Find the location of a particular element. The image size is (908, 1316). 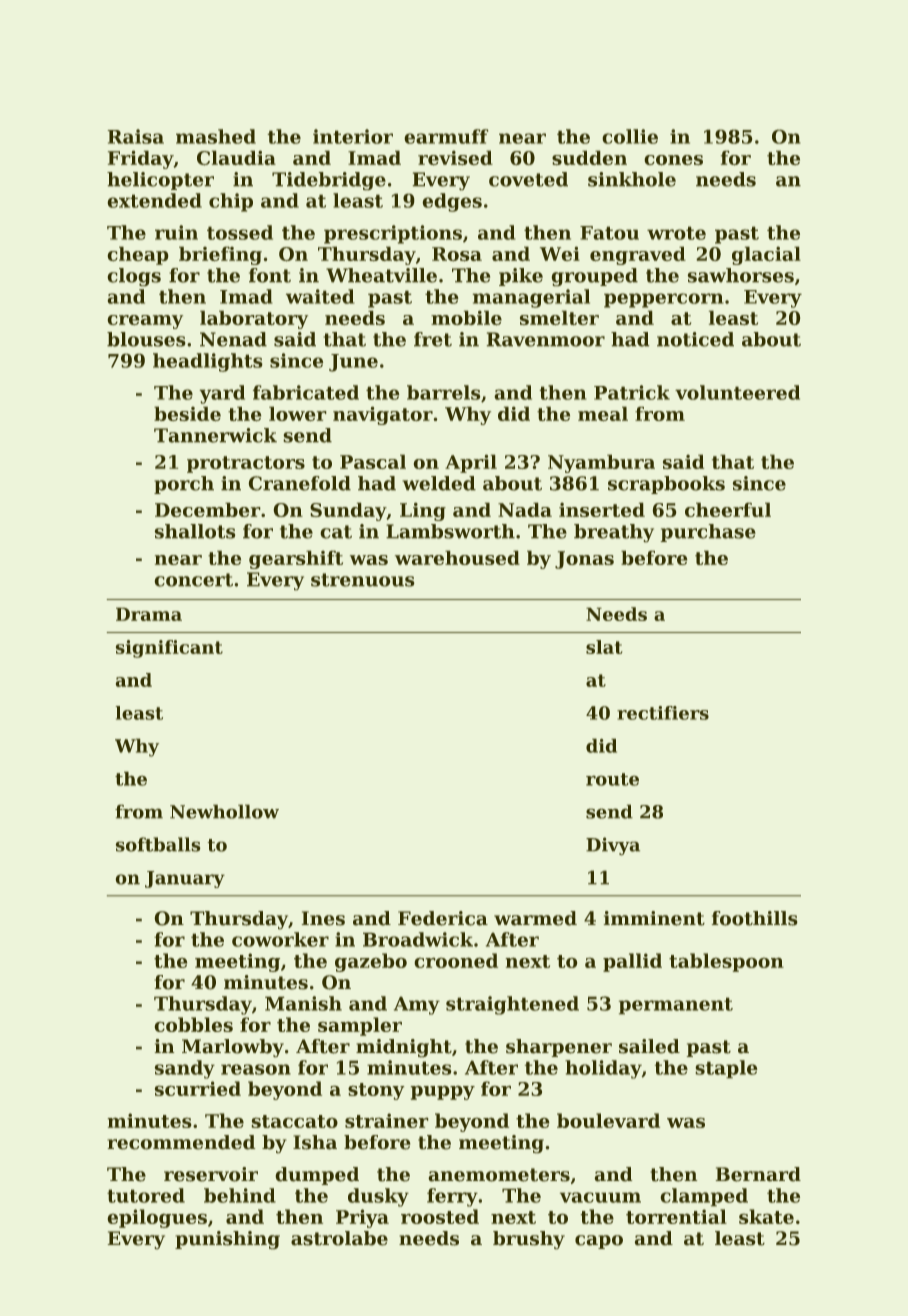

recommended is located at coordinates (181, 1142).
